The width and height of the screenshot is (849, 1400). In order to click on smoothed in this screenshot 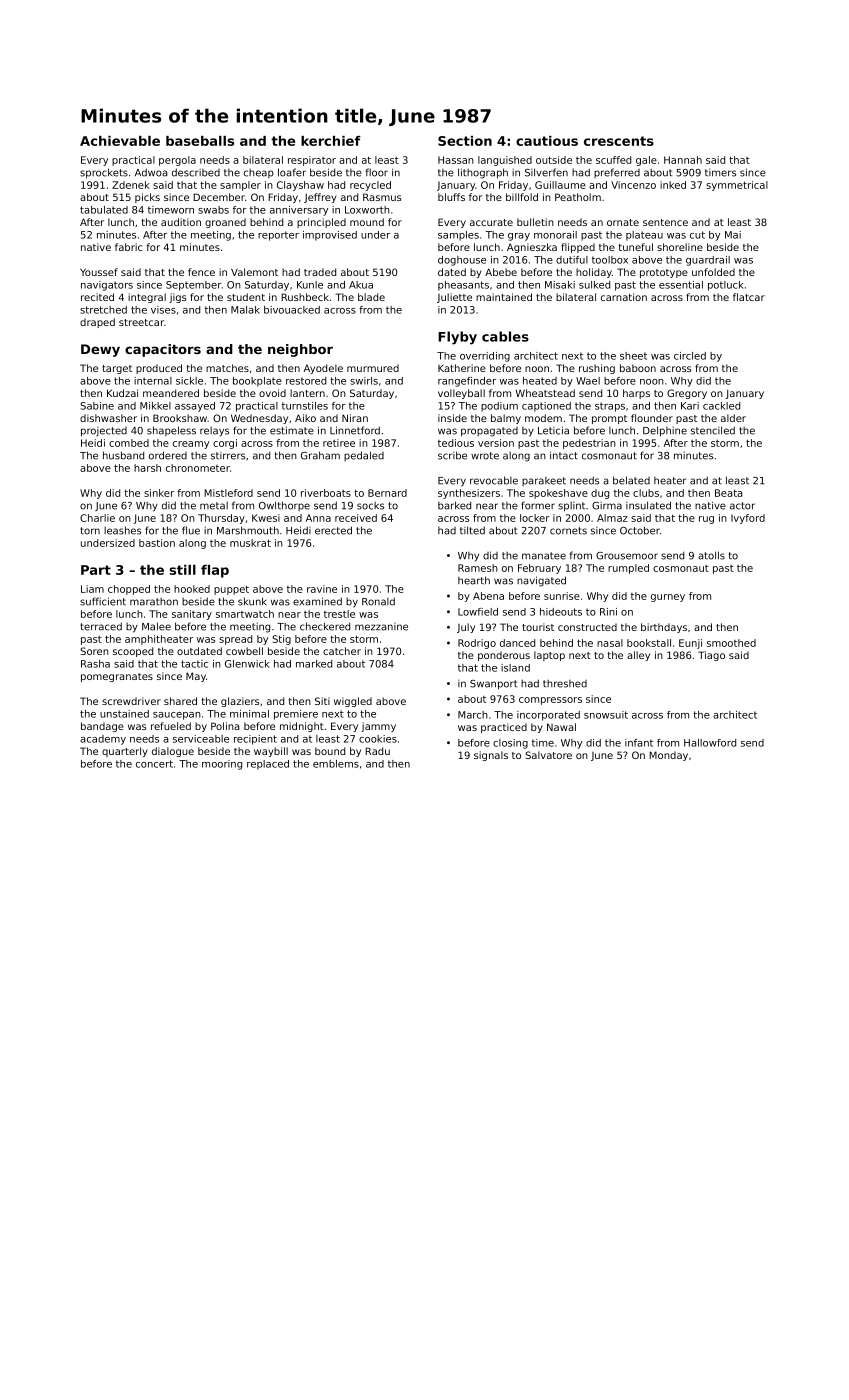, I will do `click(731, 643)`.
